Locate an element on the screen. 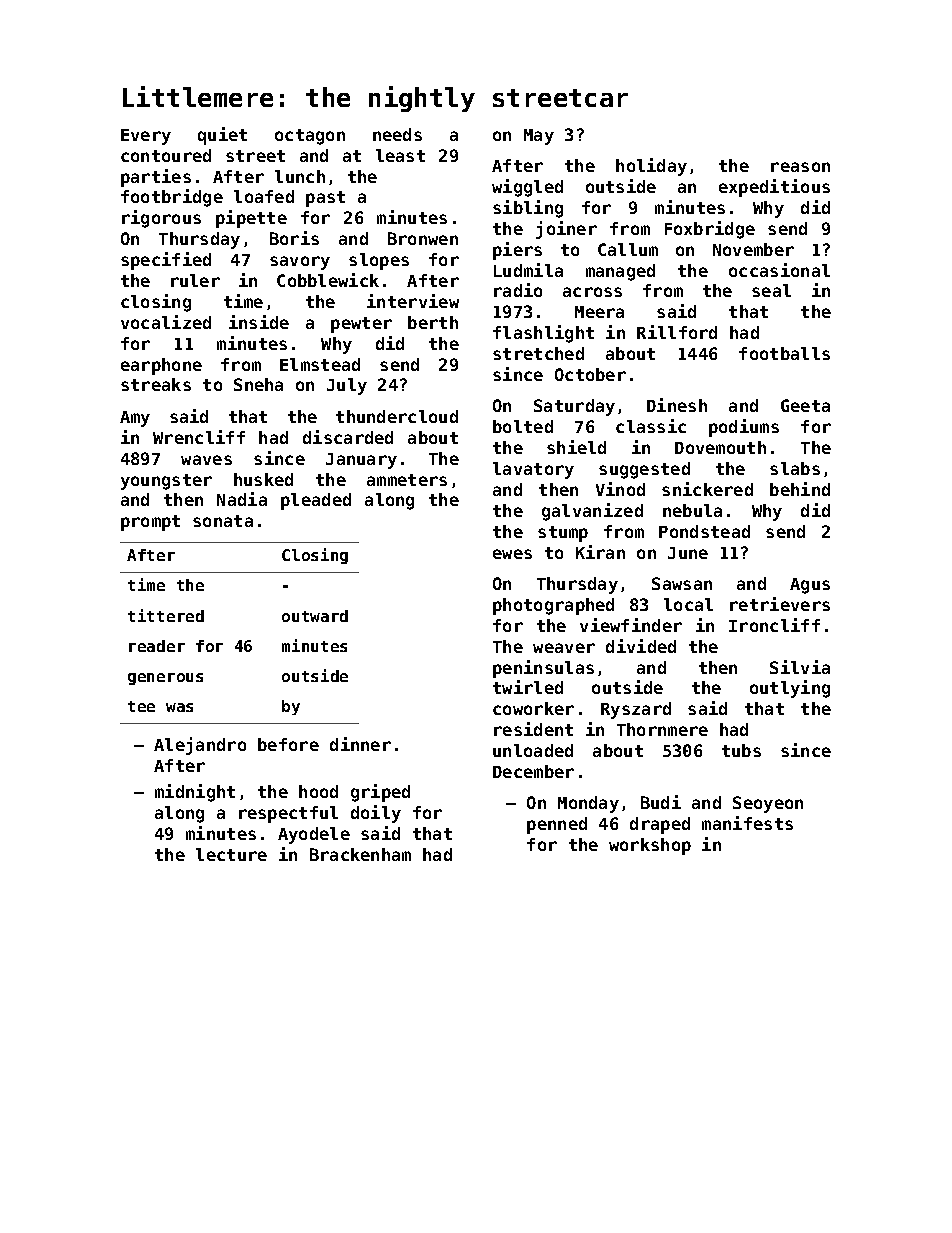 The width and height of the screenshot is (952, 1233). Seoyeon is located at coordinates (768, 804).
